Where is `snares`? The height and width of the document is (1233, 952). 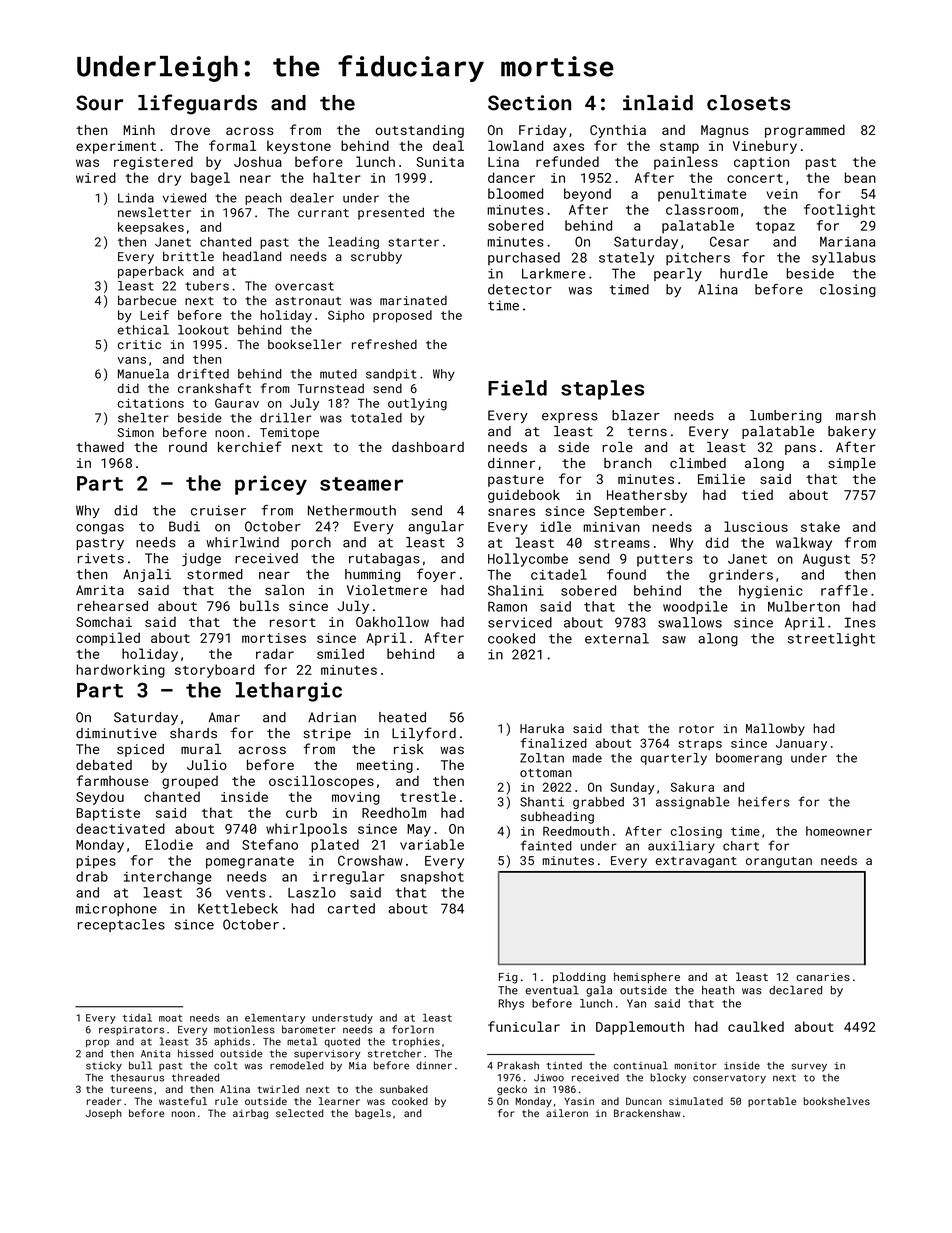
snares is located at coordinates (511, 512).
